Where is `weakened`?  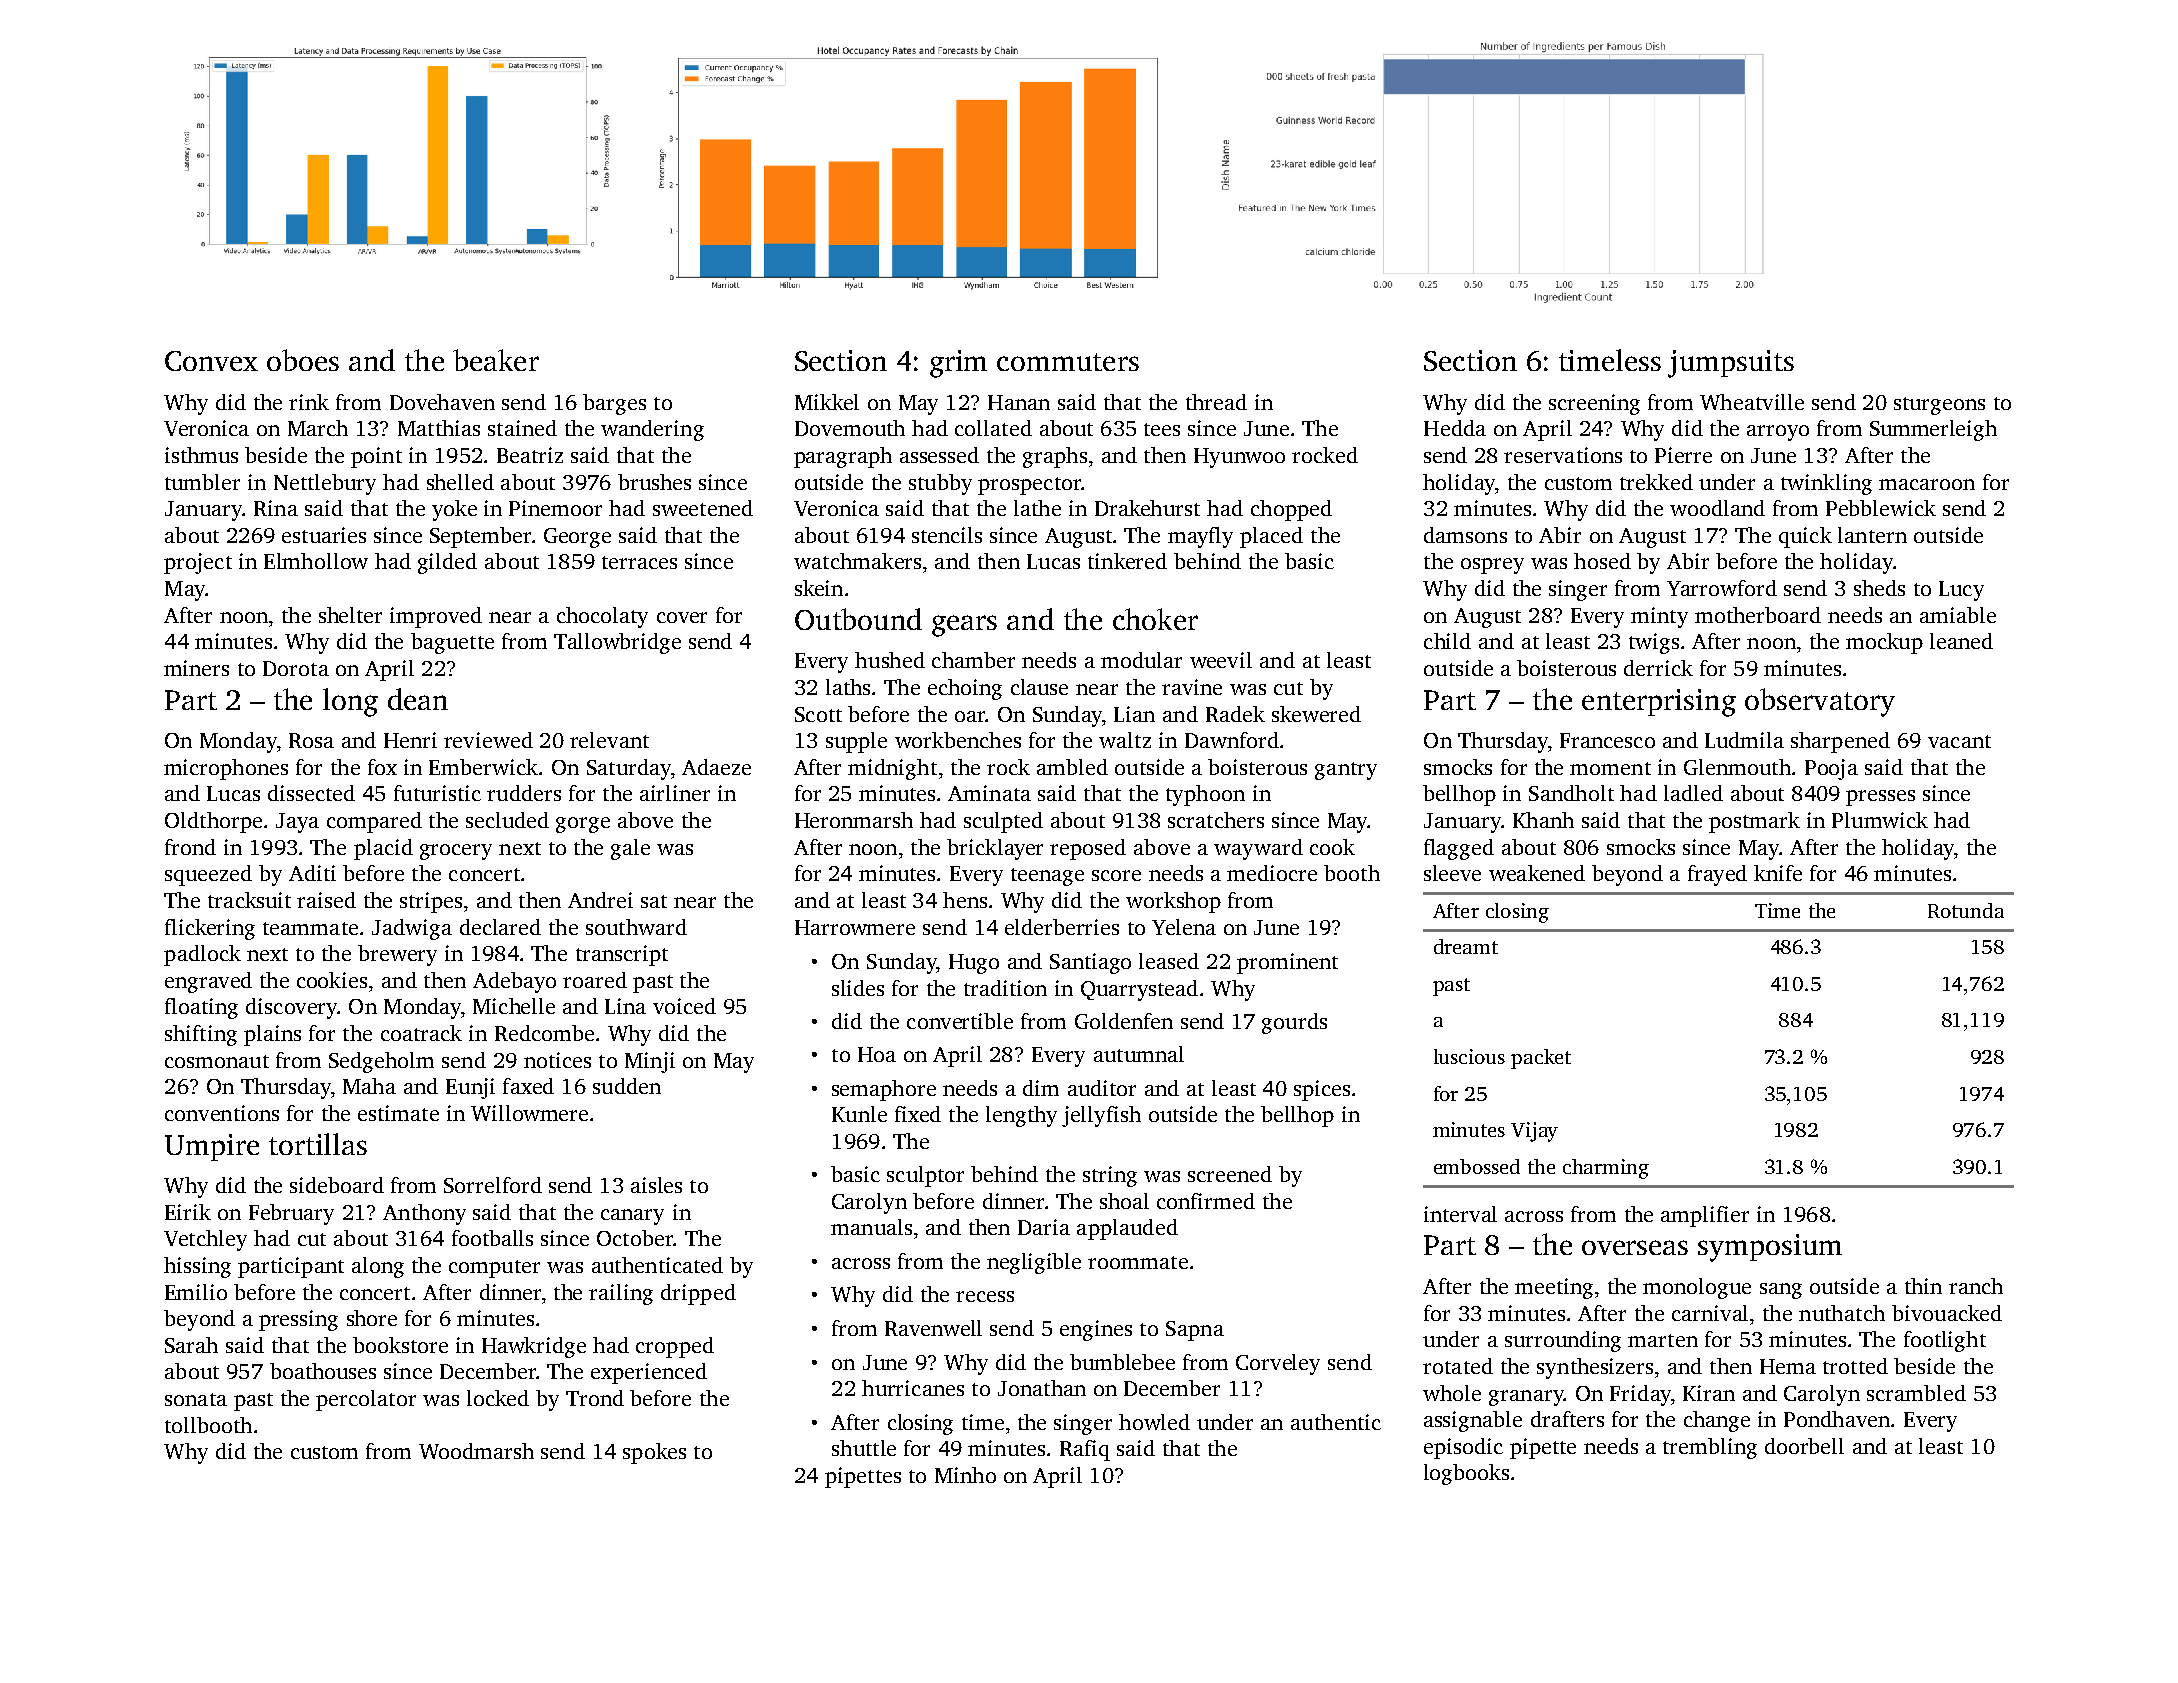 weakened is located at coordinates (1537, 873).
